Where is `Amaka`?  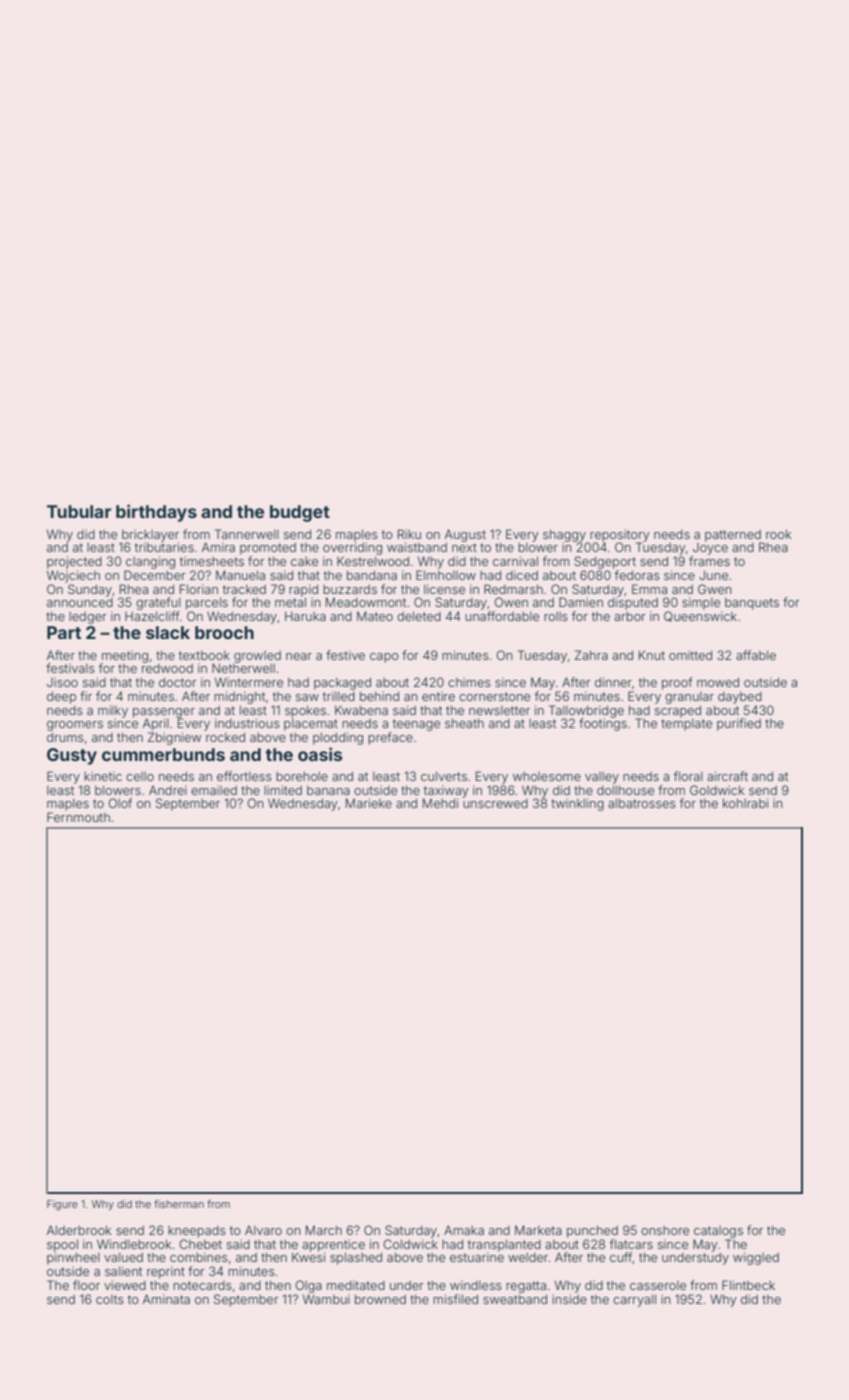 Amaka is located at coordinates (464, 1230).
